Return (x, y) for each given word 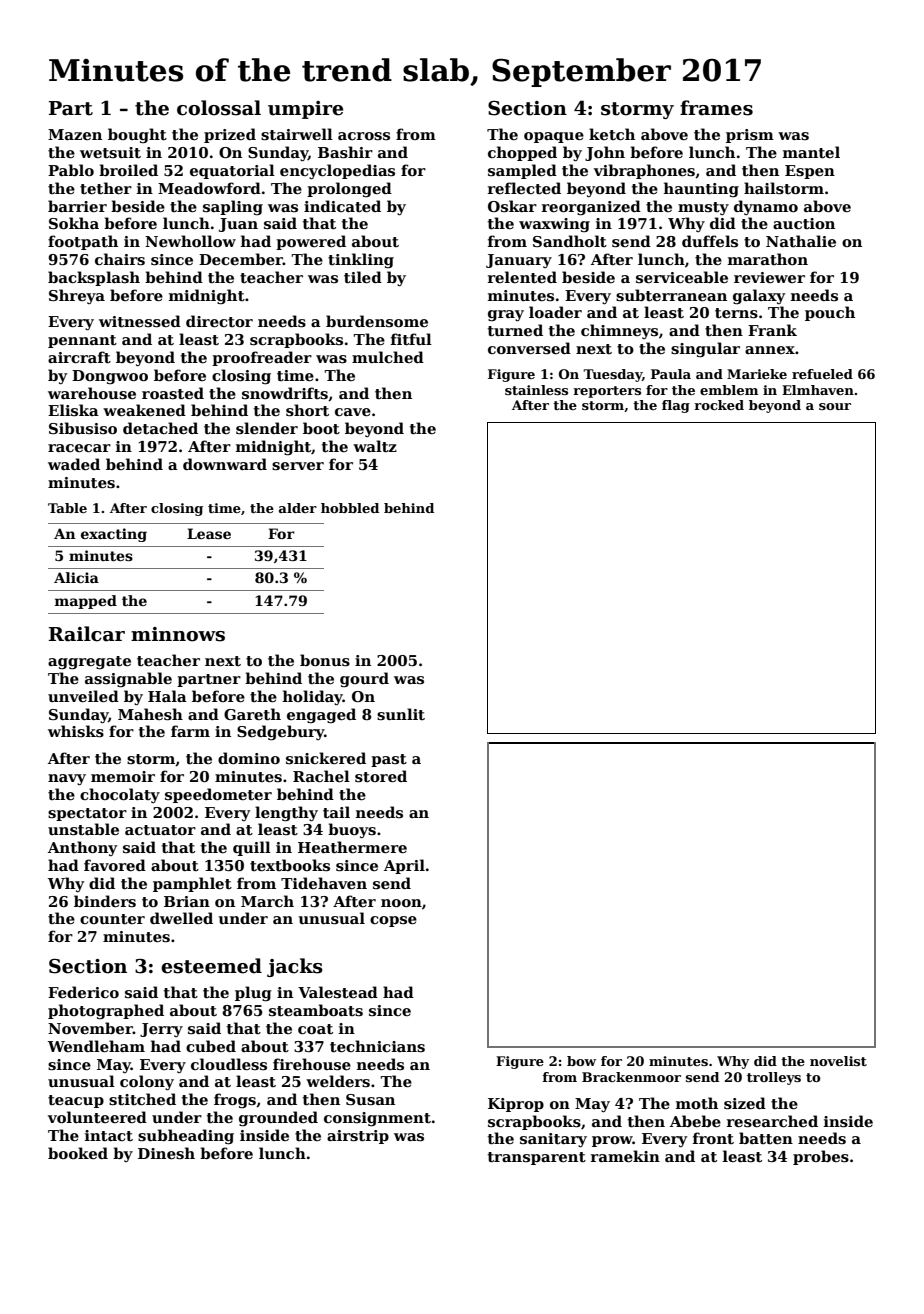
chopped (522, 153)
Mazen (75, 134)
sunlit (401, 714)
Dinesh (166, 1153)
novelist (838, 1061)
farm (190, 731)
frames (716, 108)
